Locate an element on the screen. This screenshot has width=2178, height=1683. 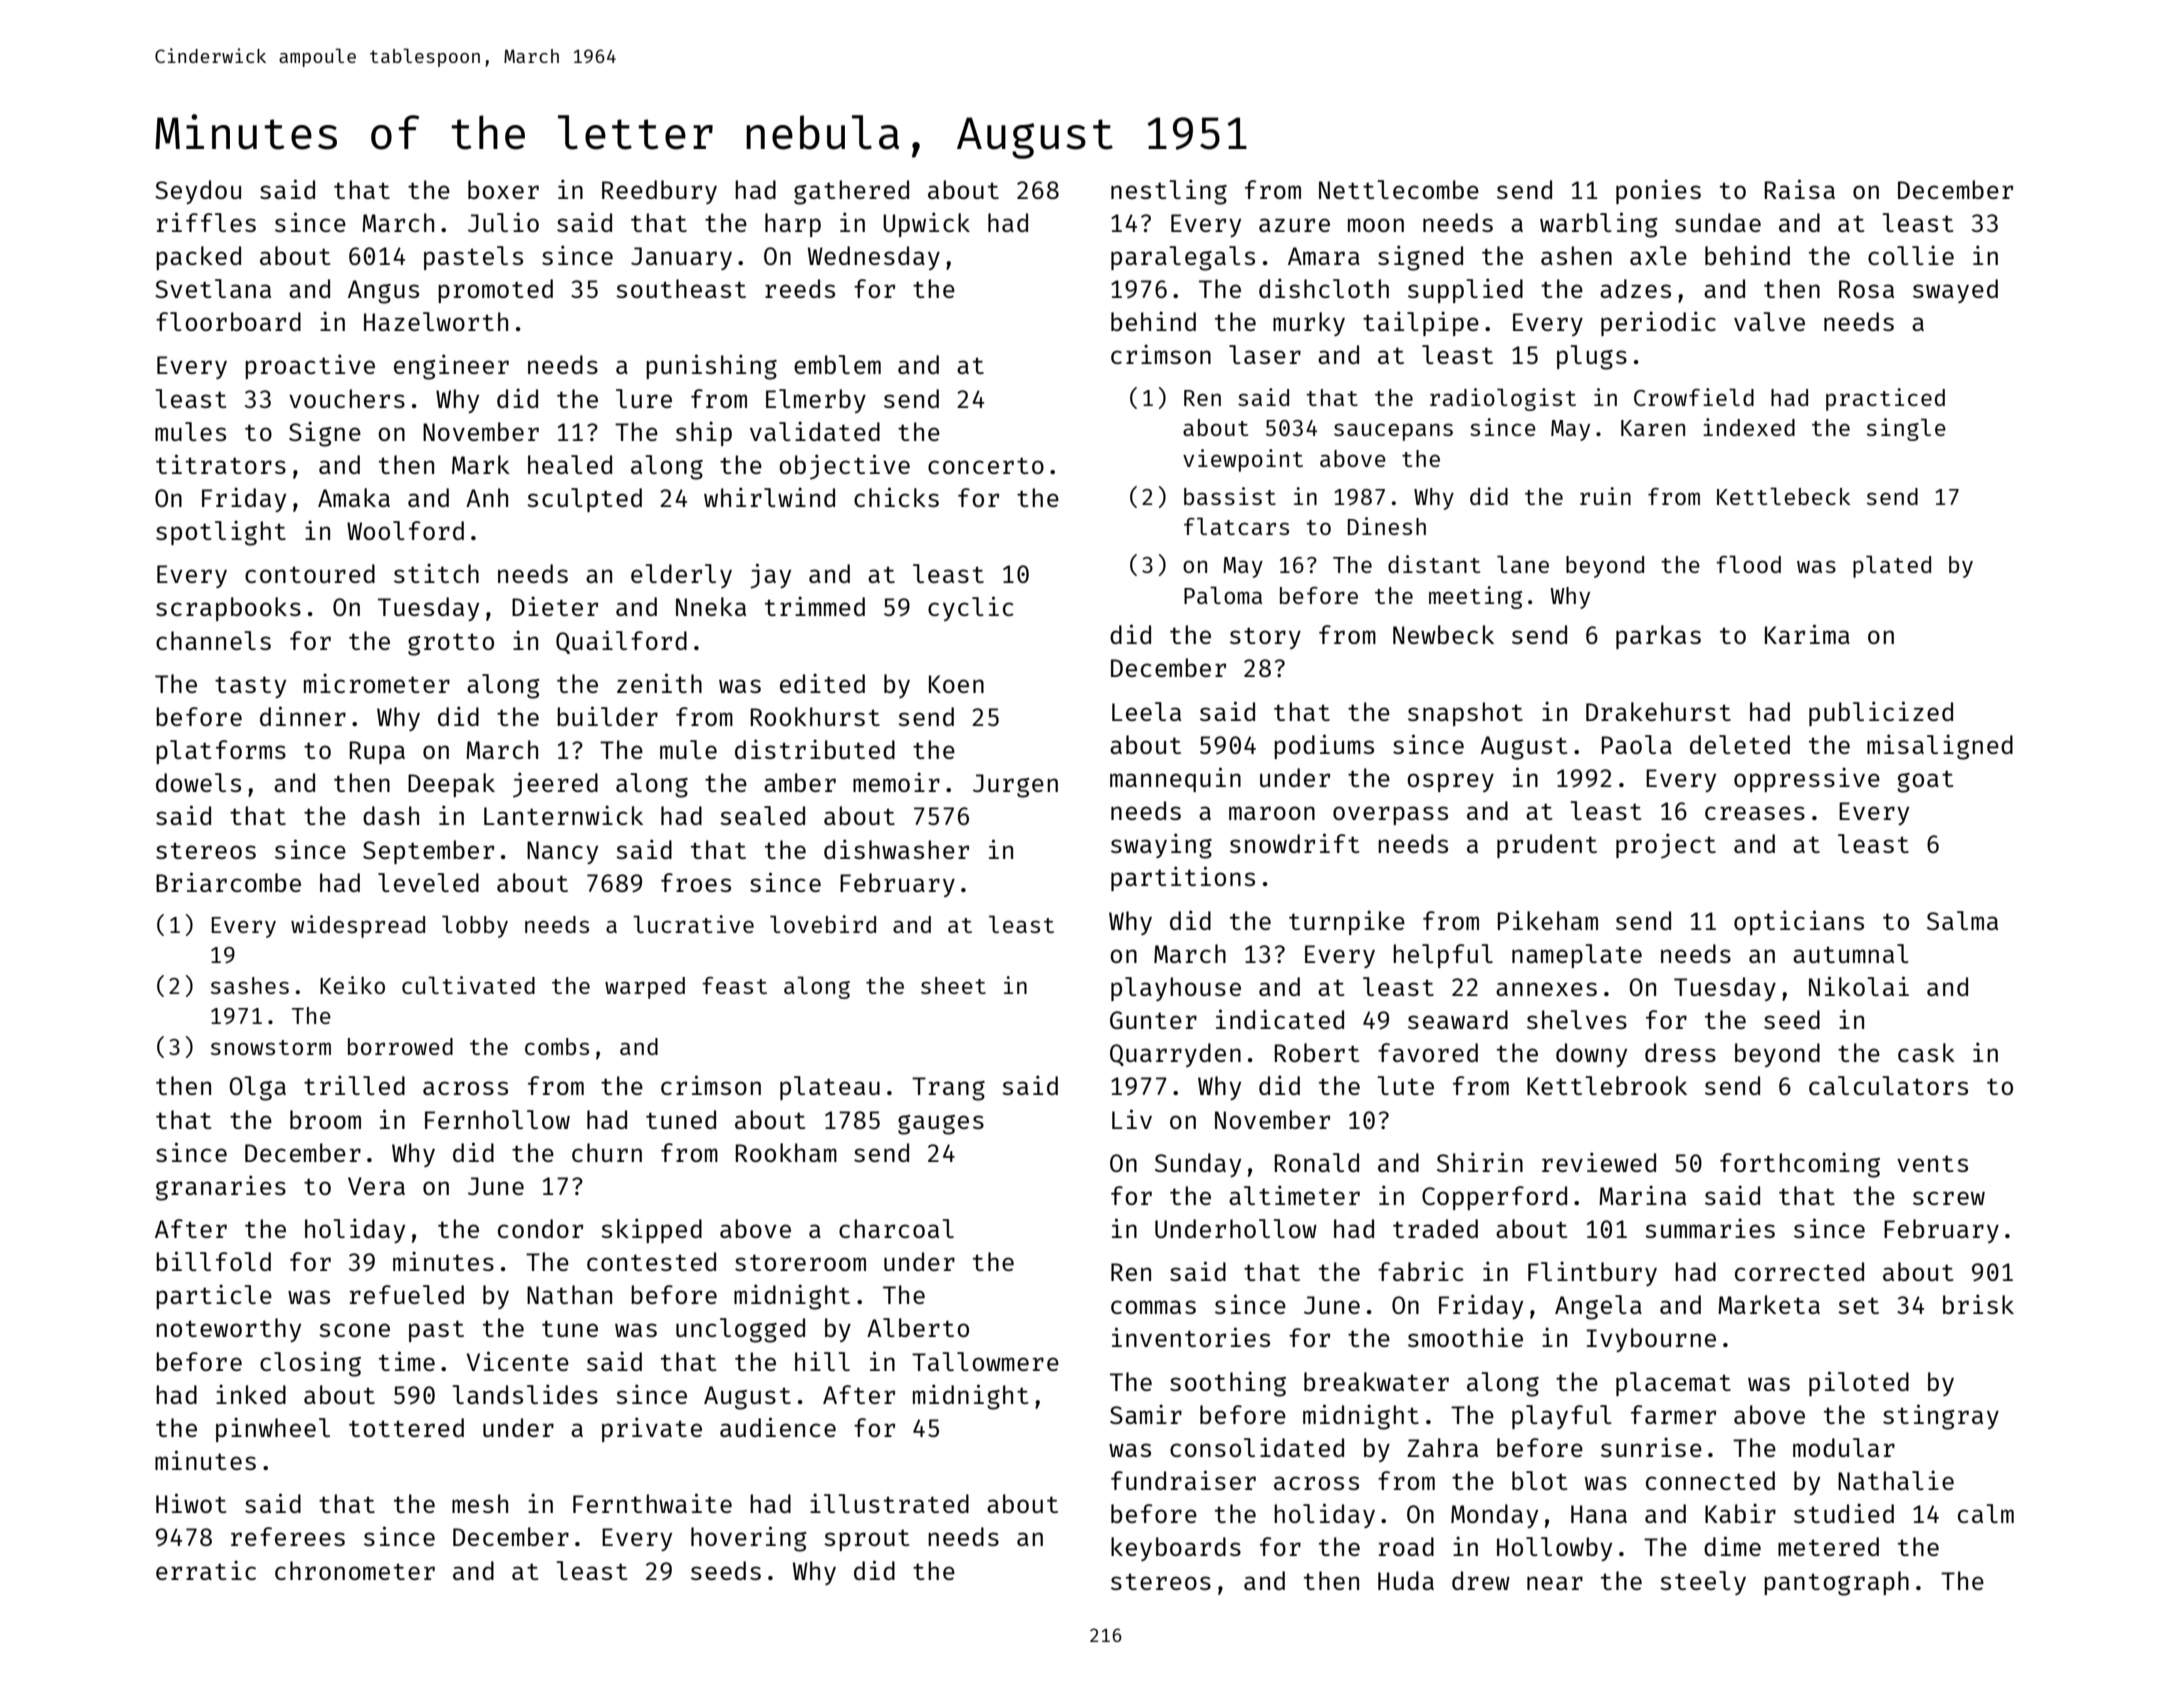
hill is located at coordinates (822, 1361).
